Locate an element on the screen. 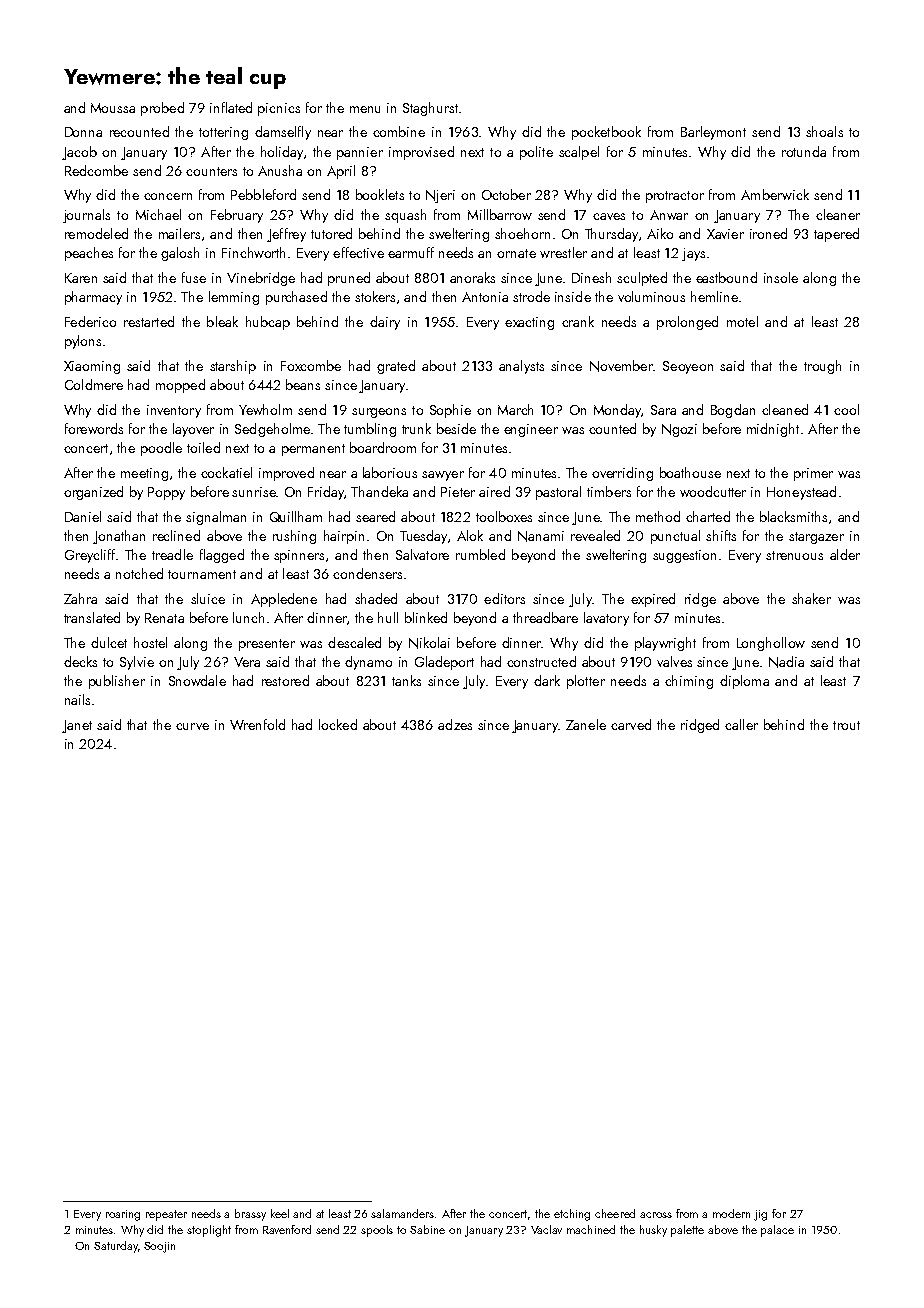 The width and height of the screenshot is (924, 1308). Moussa is located at coordinates (113, 108).
